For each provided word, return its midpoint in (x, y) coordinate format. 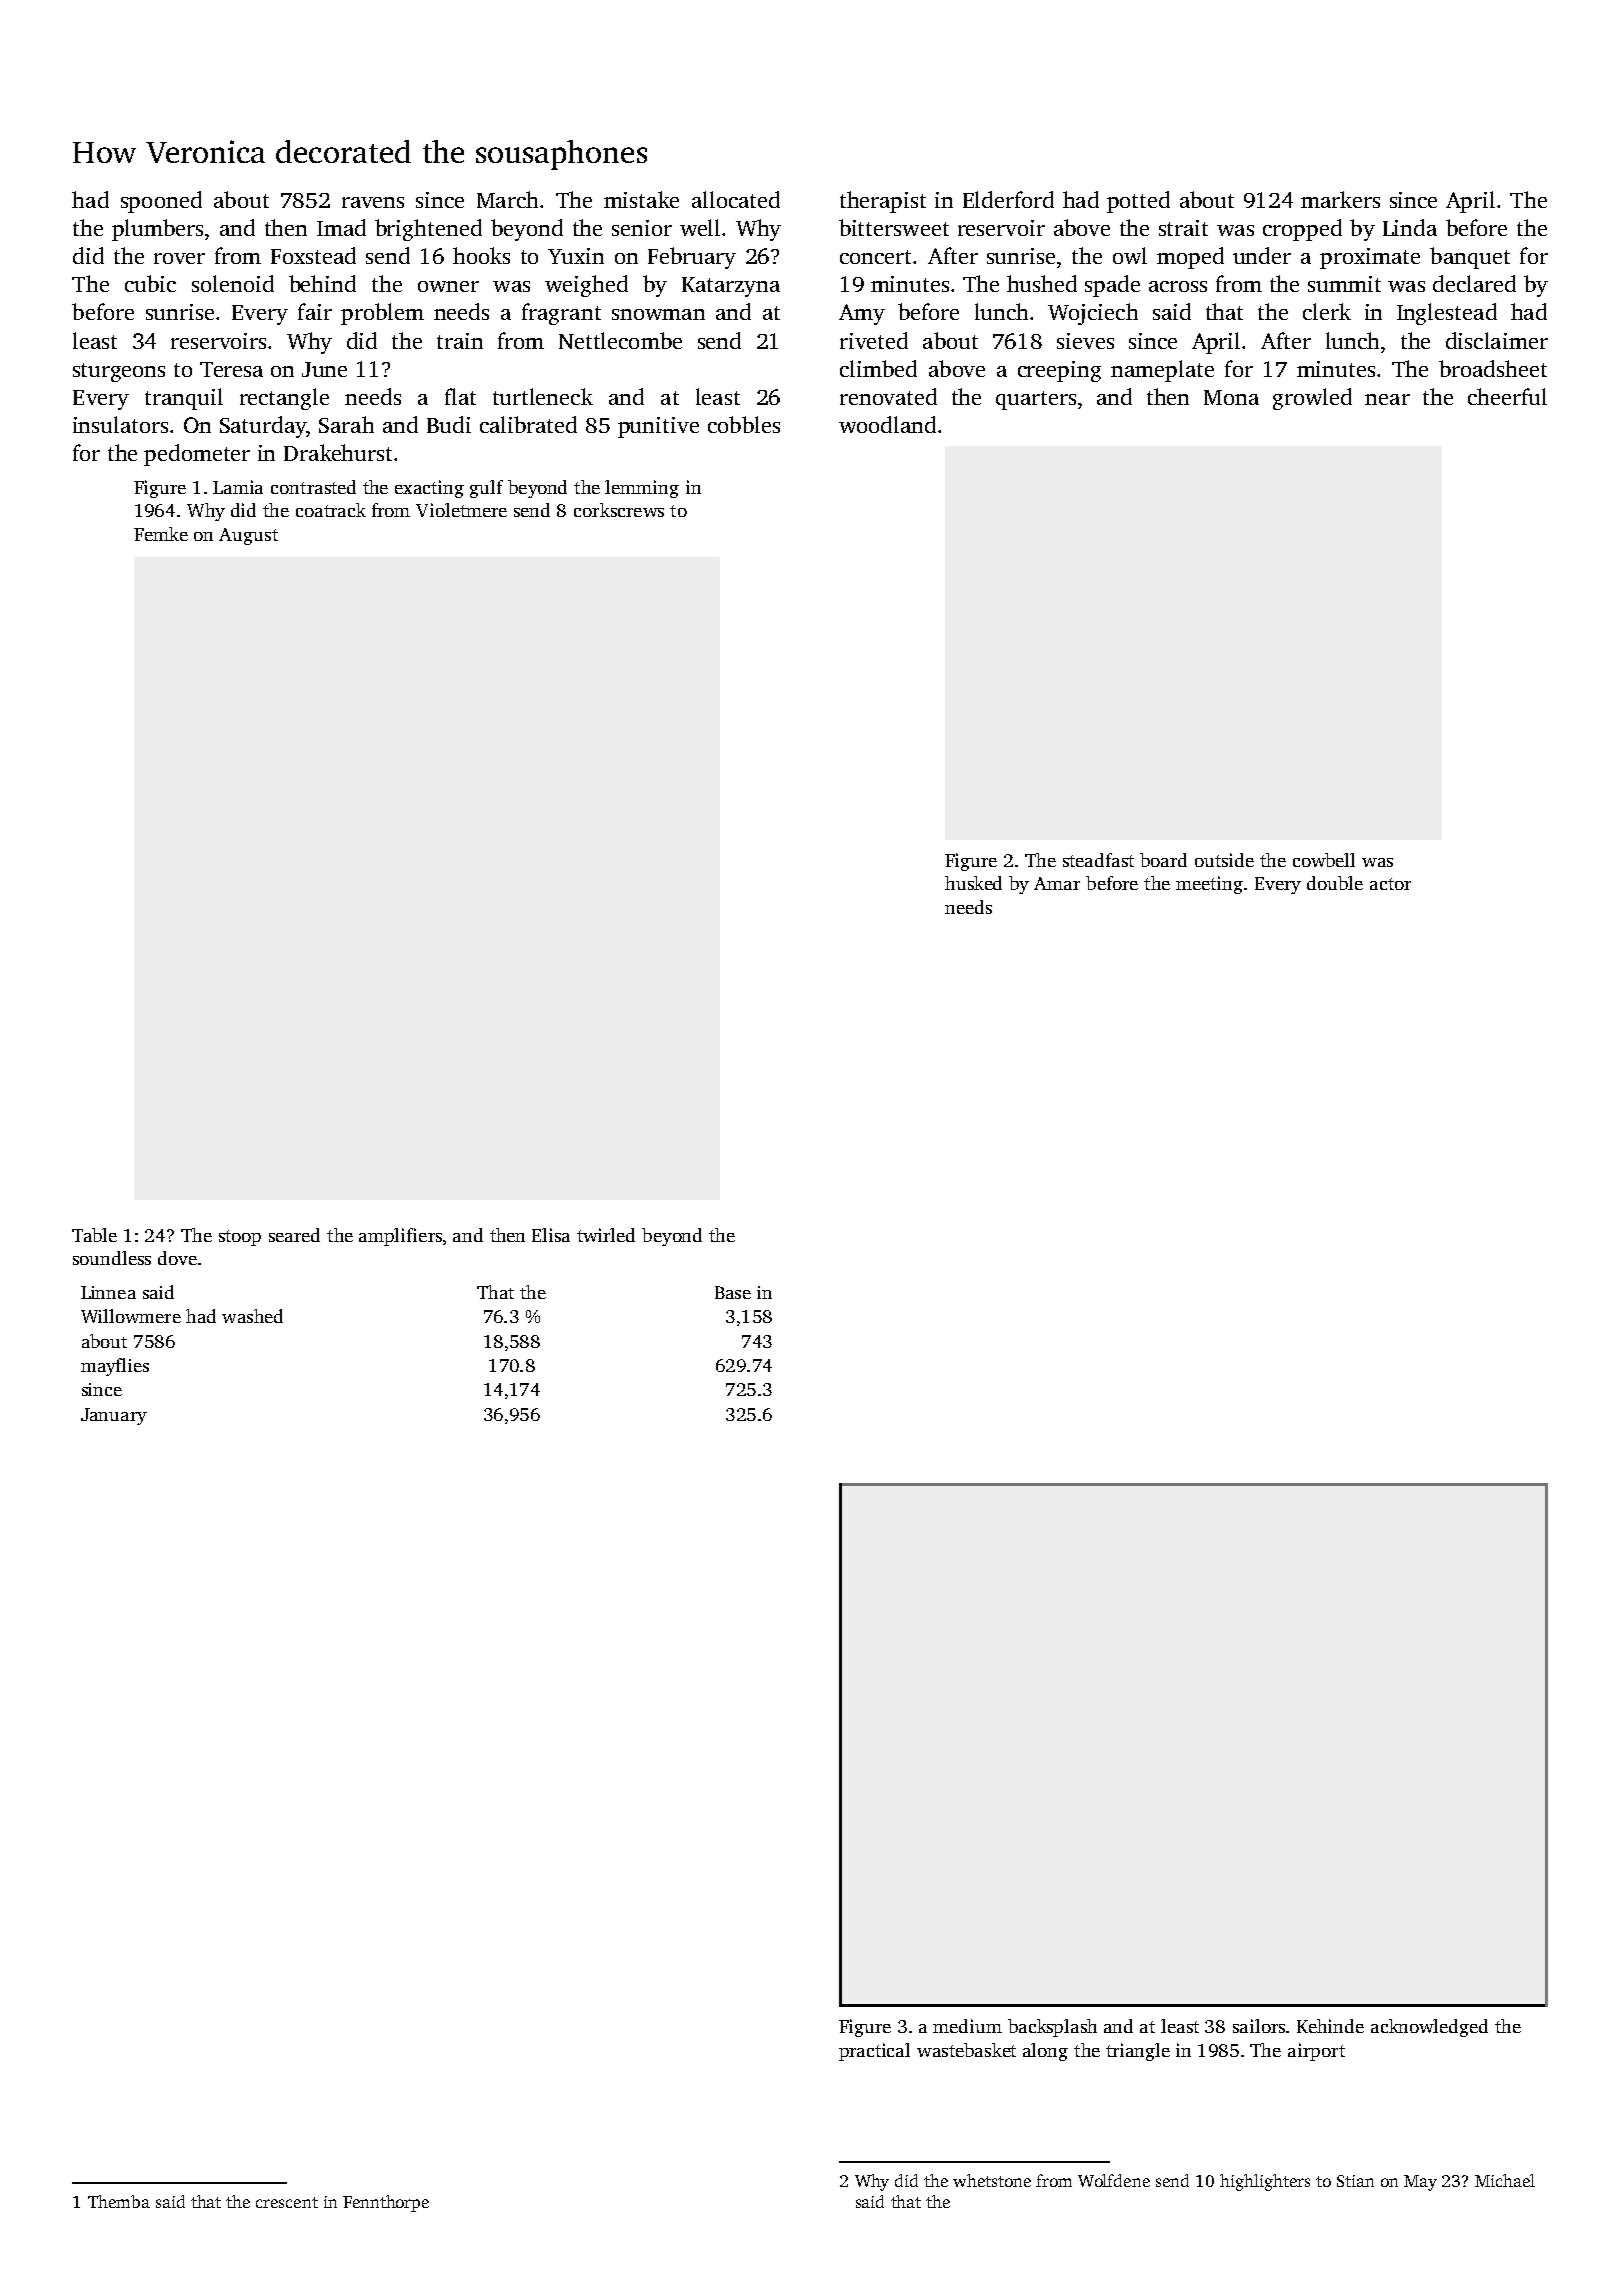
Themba (119, 2201)
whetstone (992, 2180)
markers (1340, 199)
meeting (1209, 885)
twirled (606, 1235)
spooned (161, 202)
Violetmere (461, 510)
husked (973, 883)
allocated (736, 199)
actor (1390, 884)
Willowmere (131, 1316)
